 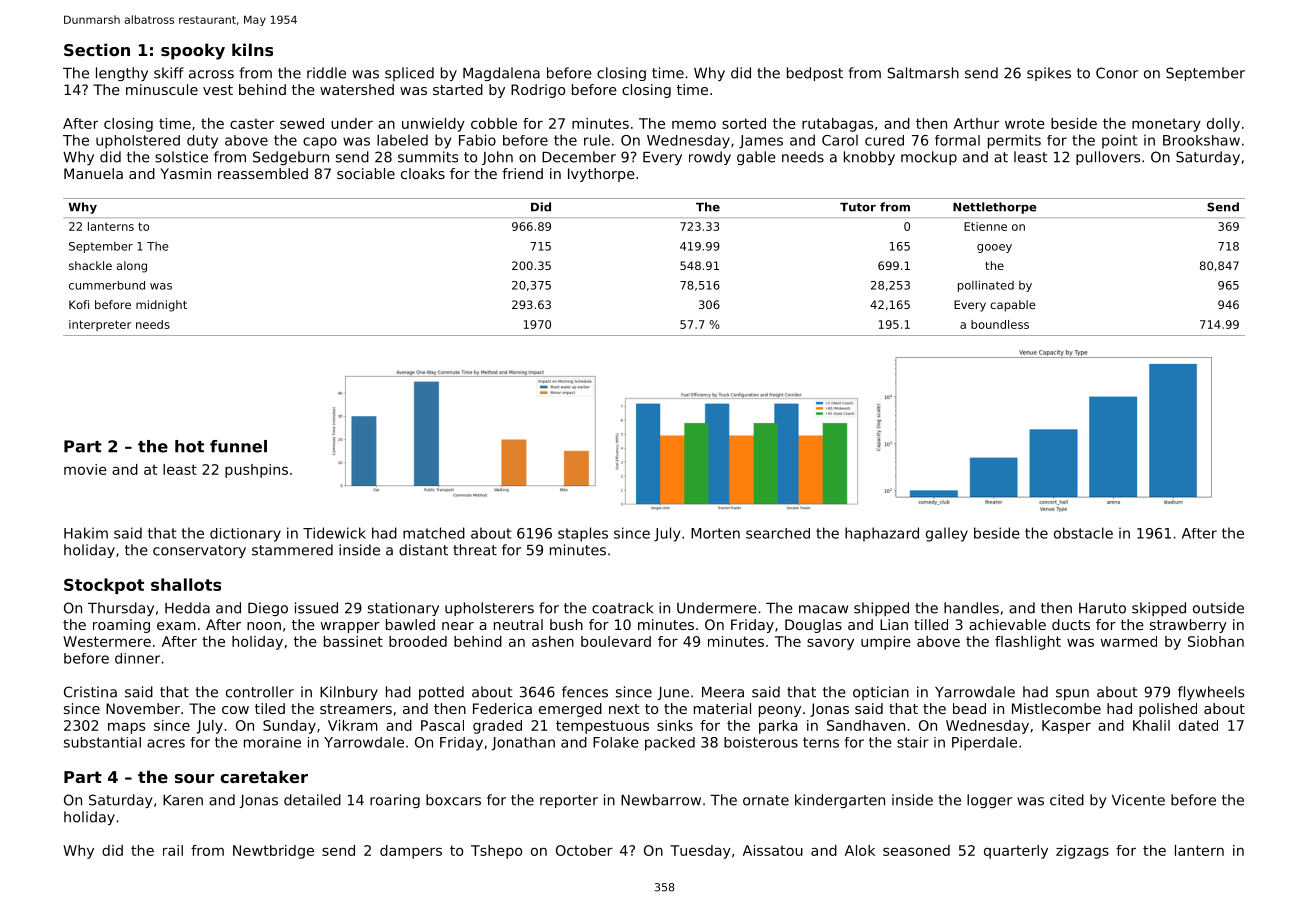 I want to click on reassembled, so click(x=263, y=173).
